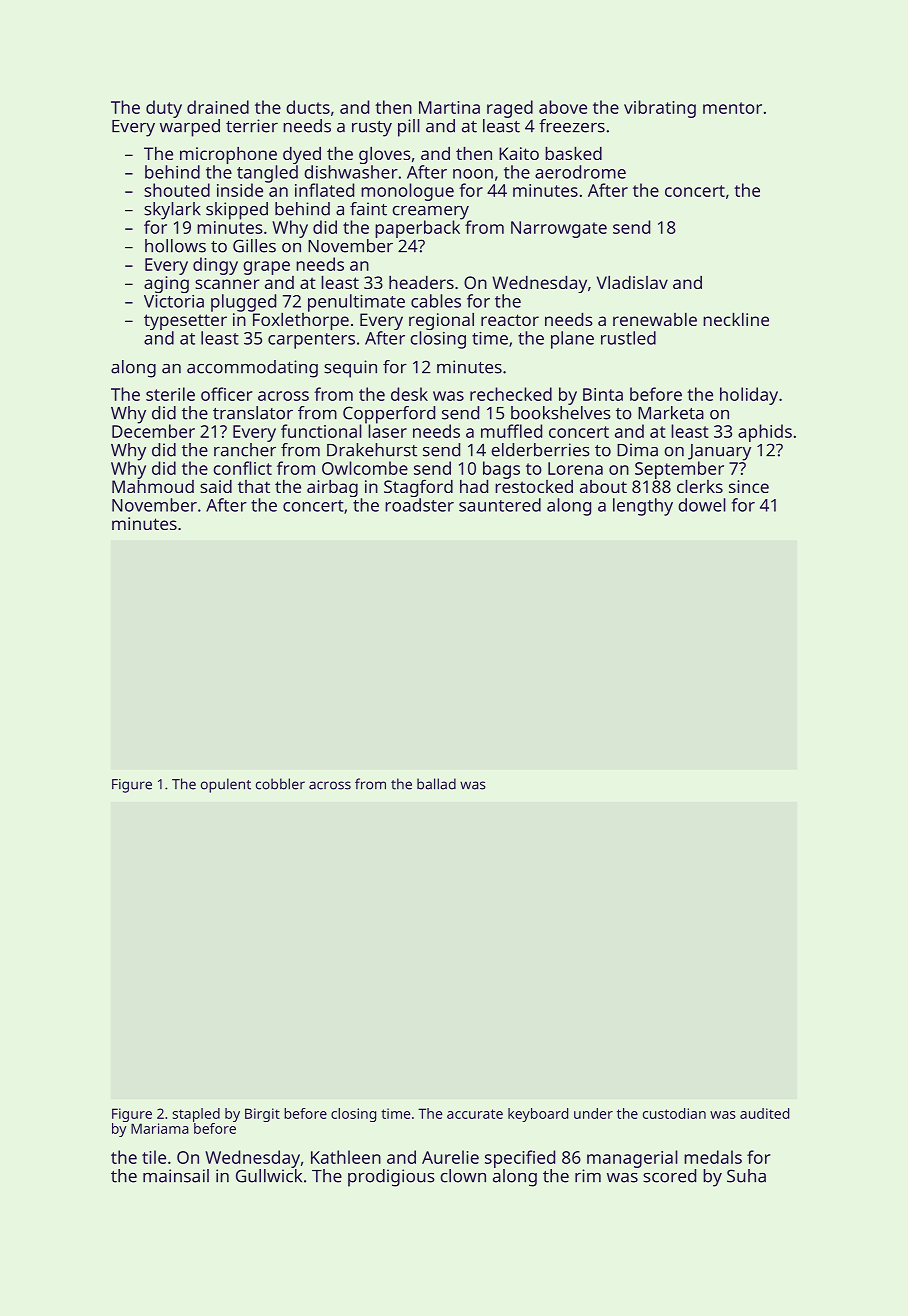 This screenshot has width=908, height=1316. What do you see at coordinates (176, 1176) in the screenshot?
I see `mainsail` at bounding box center [176, 1176].
